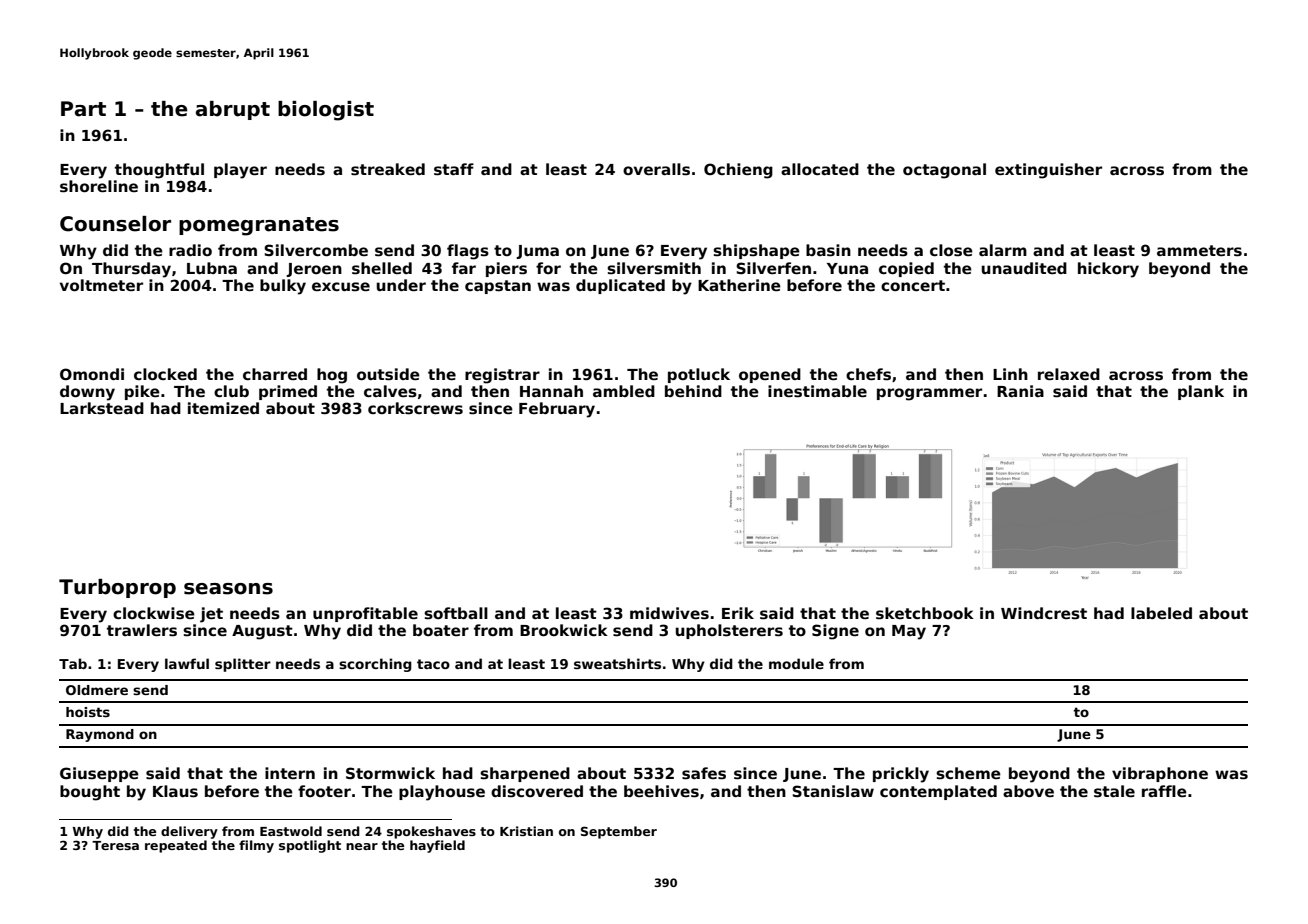 This image has width=1308, height=924. What do you see at coordinates (925, 613) in the image?
I see `sketchbook` at bounding box center [925, 613].
